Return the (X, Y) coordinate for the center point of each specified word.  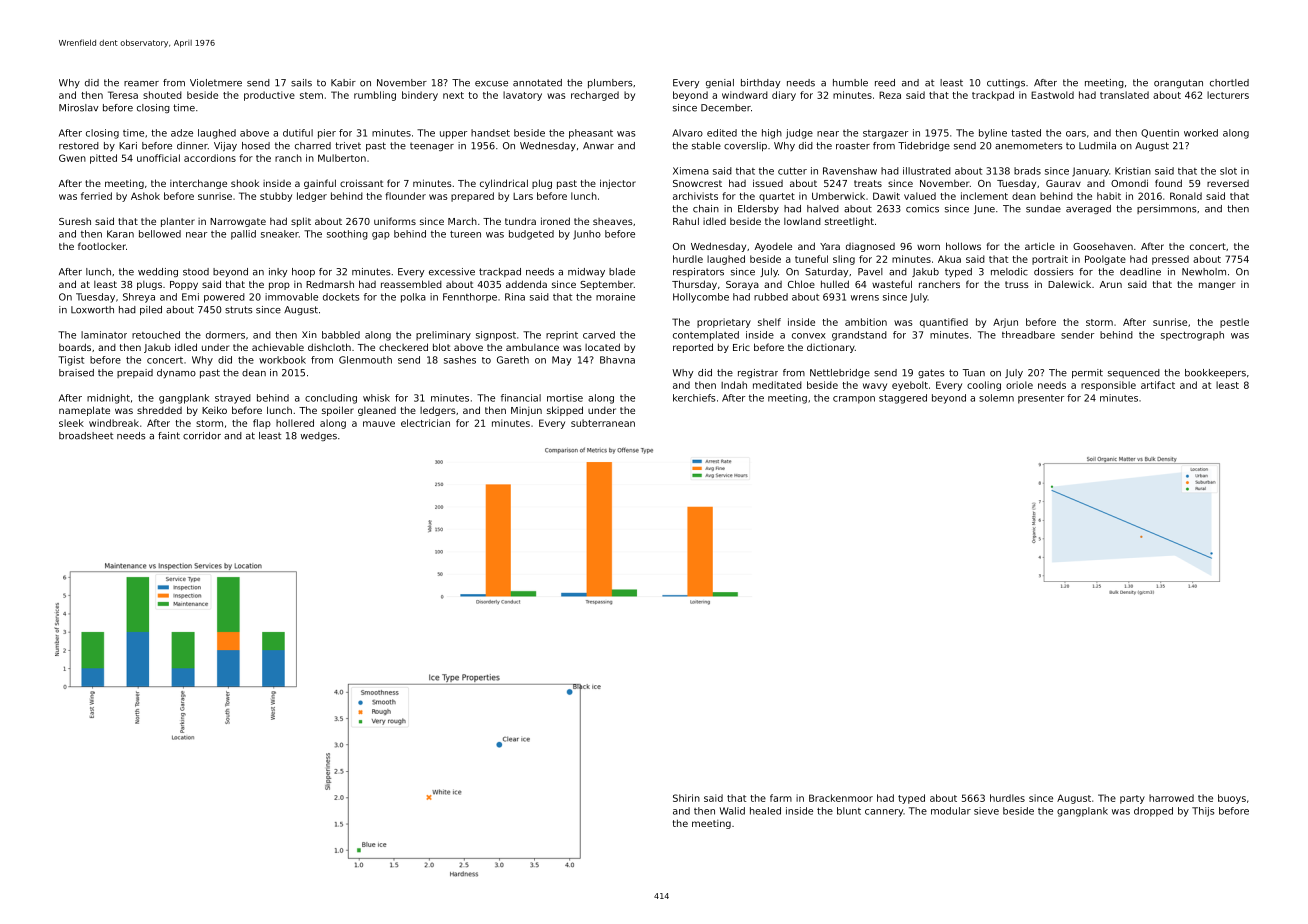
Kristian (1133, 171)
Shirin (686, 798)
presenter (1041, 399)
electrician (425, 423)
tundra (520, 221)
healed (765, 811)
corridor (202, 436)
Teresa (123, 95)
